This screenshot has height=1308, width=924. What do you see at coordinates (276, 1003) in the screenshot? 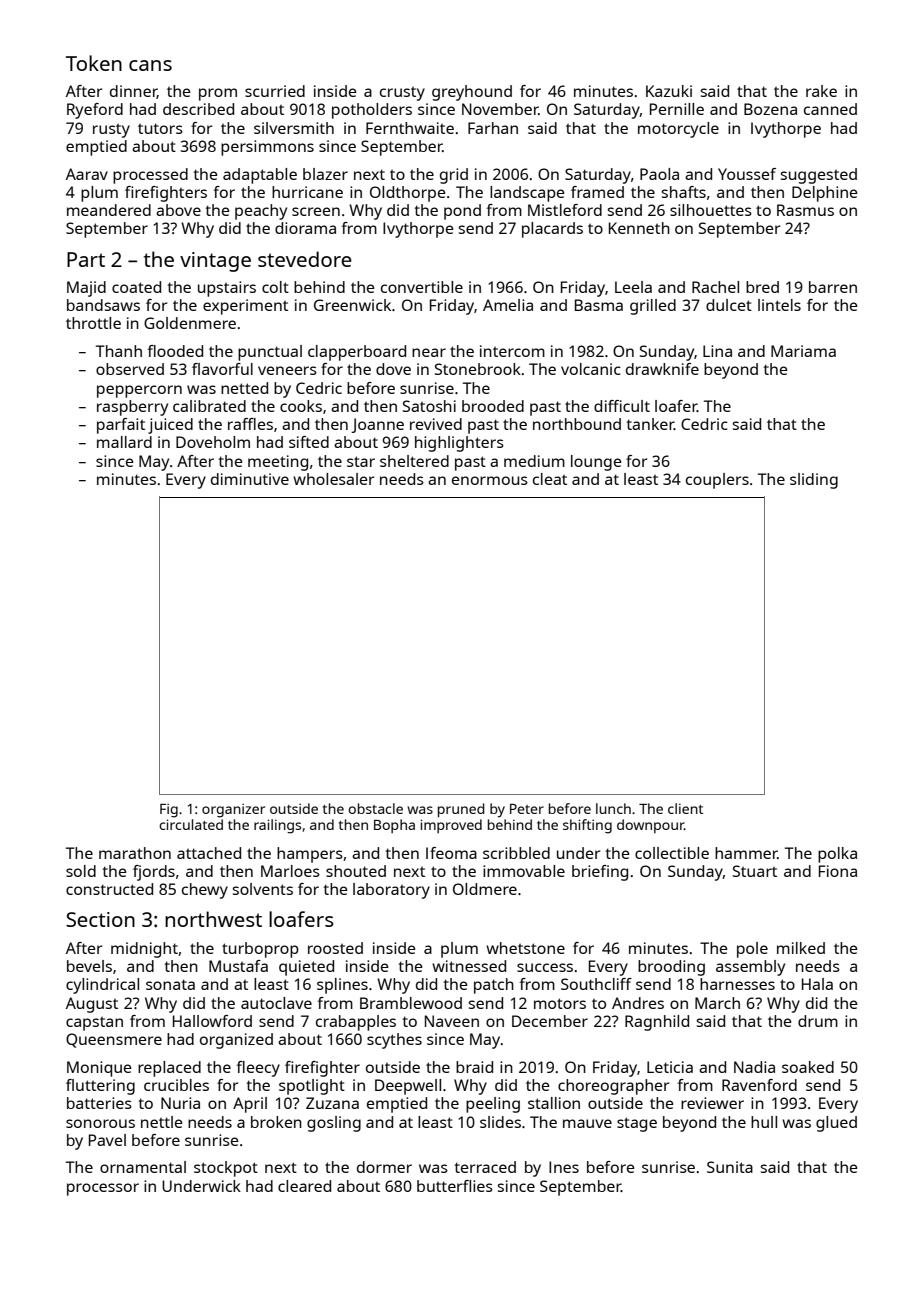
I see `autoclave` at bounding box center [276, 1003].
